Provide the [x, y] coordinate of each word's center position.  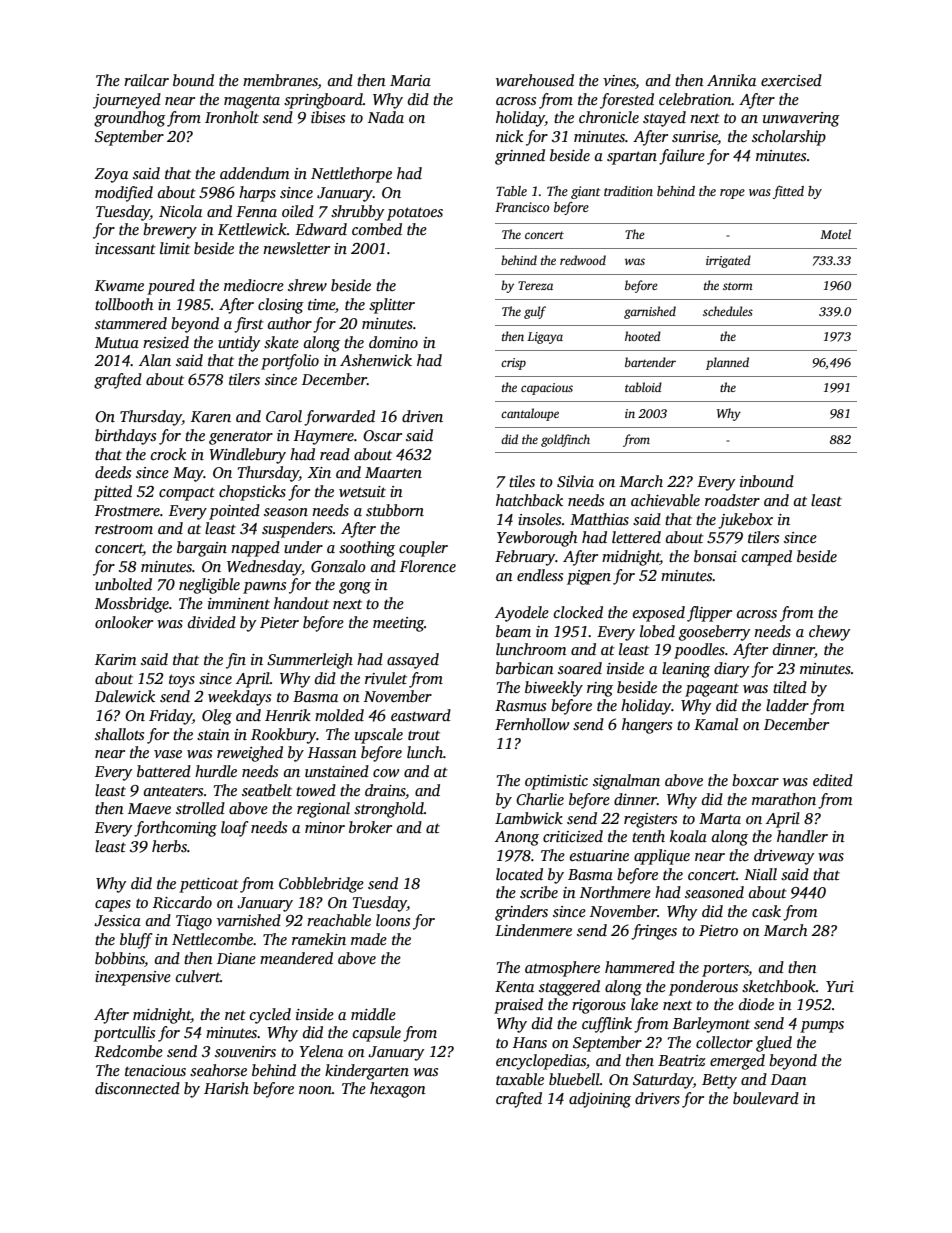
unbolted [123, 584]
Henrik [288, 715]
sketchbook [779, 986]
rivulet [386, 678]
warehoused [535, 80]
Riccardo [182, 902]
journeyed [127, 101]
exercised [791, 80]
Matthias [599, 519]
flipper [709, 614]
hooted [643, 336]
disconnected [137, 1088]
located [519, 874]
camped [767, 558]
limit [175, 248]
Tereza [535, 285]
